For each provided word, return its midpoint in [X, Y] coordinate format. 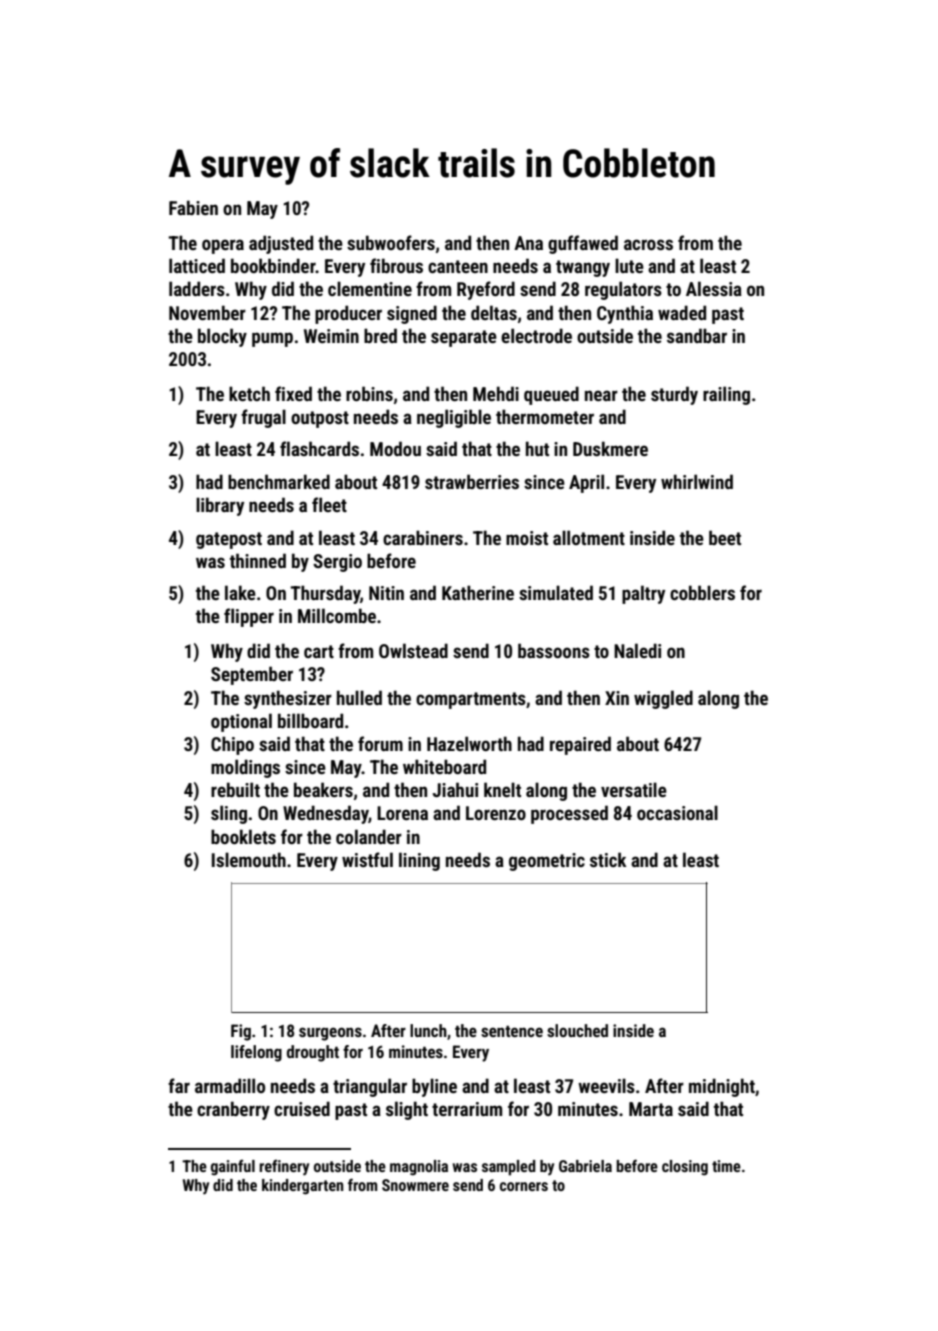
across [648, 244]
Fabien [193, 207]
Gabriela [585, 1166]
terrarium [467, 1109]
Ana [528, 243]
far [179, 1085]
